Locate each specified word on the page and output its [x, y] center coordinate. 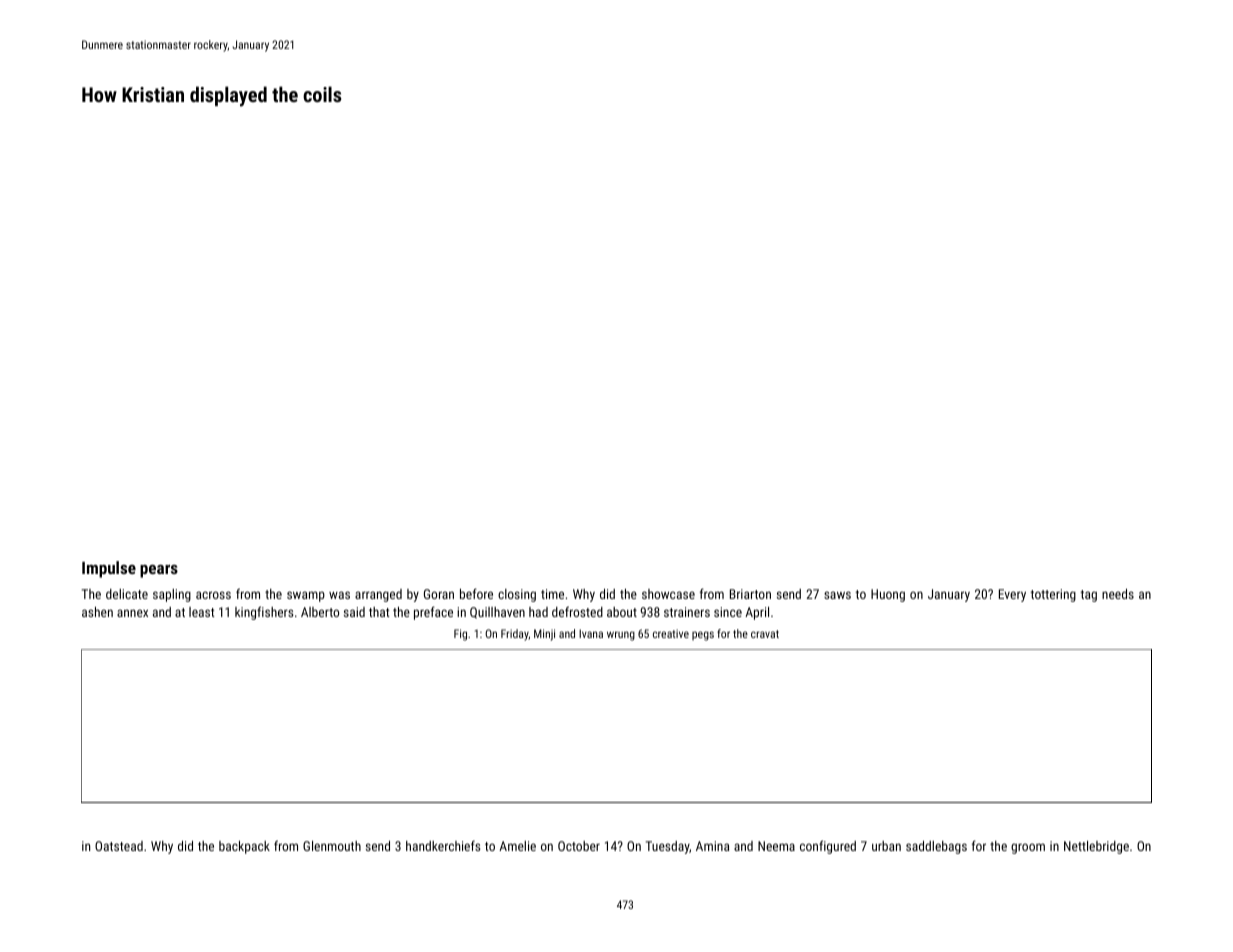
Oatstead [119, 846]
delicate [127, 594]
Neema [776, 846]
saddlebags [936, 847]
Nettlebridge [1096, 847]
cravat [765, 634]
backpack [244, 847]
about [622, 612]
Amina [712, 846]
